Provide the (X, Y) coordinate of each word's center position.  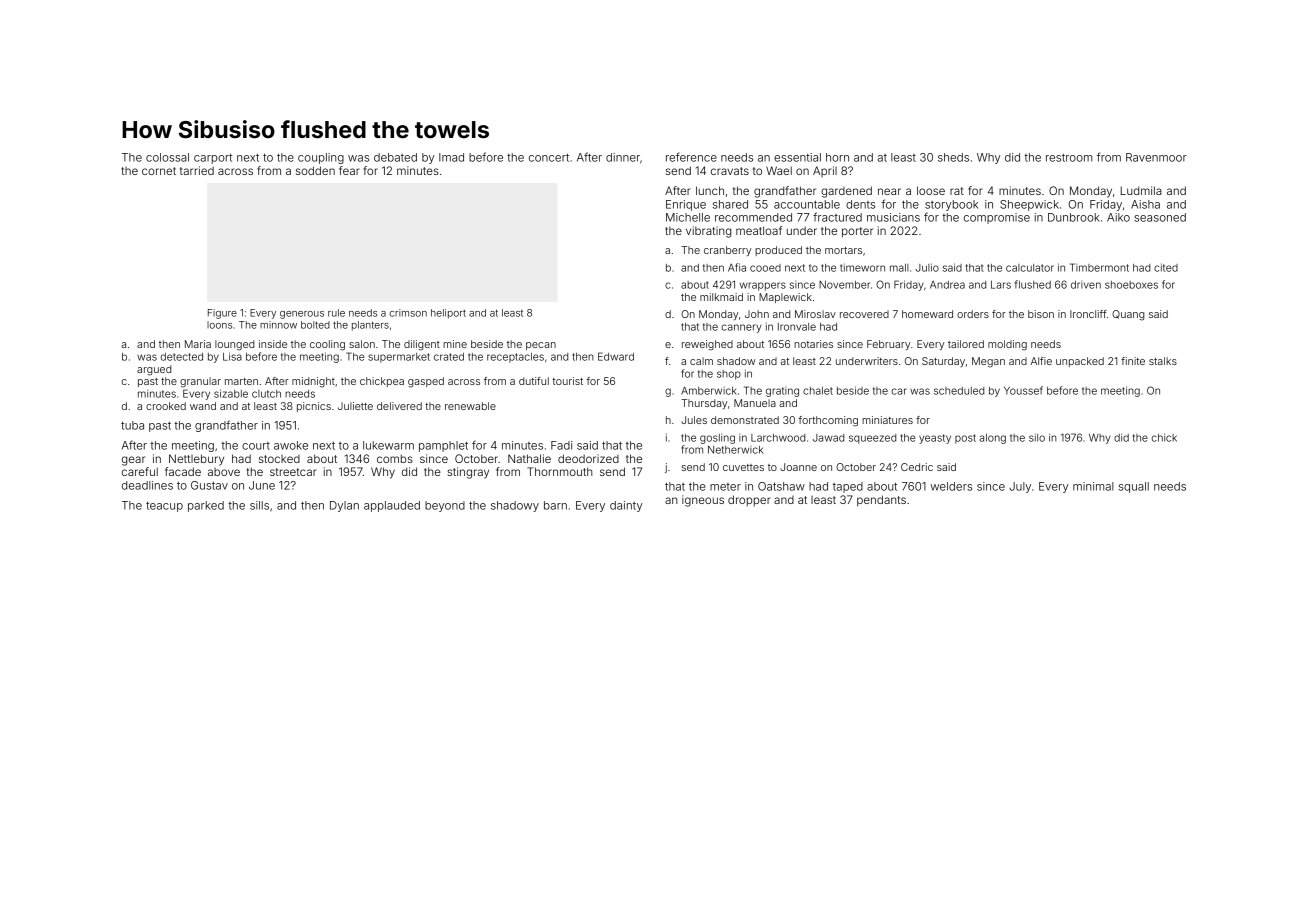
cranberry (727, 251)
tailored (966, 344)
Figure (222, 314)
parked (206, 506)
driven (1086, 285)
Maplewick (785, 298)
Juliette (355, 406)
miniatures (887, 420)
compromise (997, 218)
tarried (197, 170)
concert (549, 157)
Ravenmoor (1156, 157)
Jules (694, 420)
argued (154, 370)
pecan (541, 346)
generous (302, 315)
